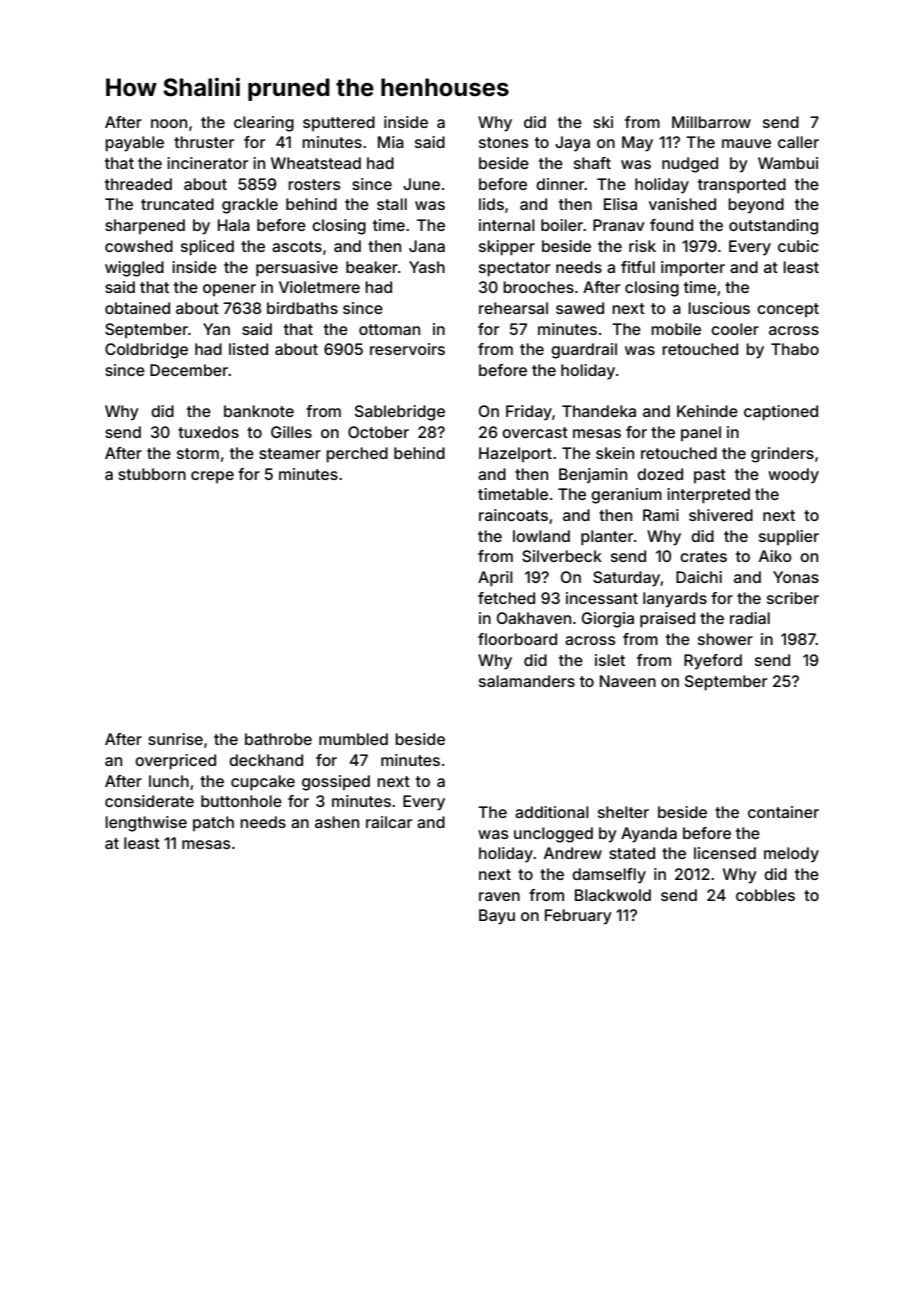  I want to click on Thabo, so click(795, 349).
